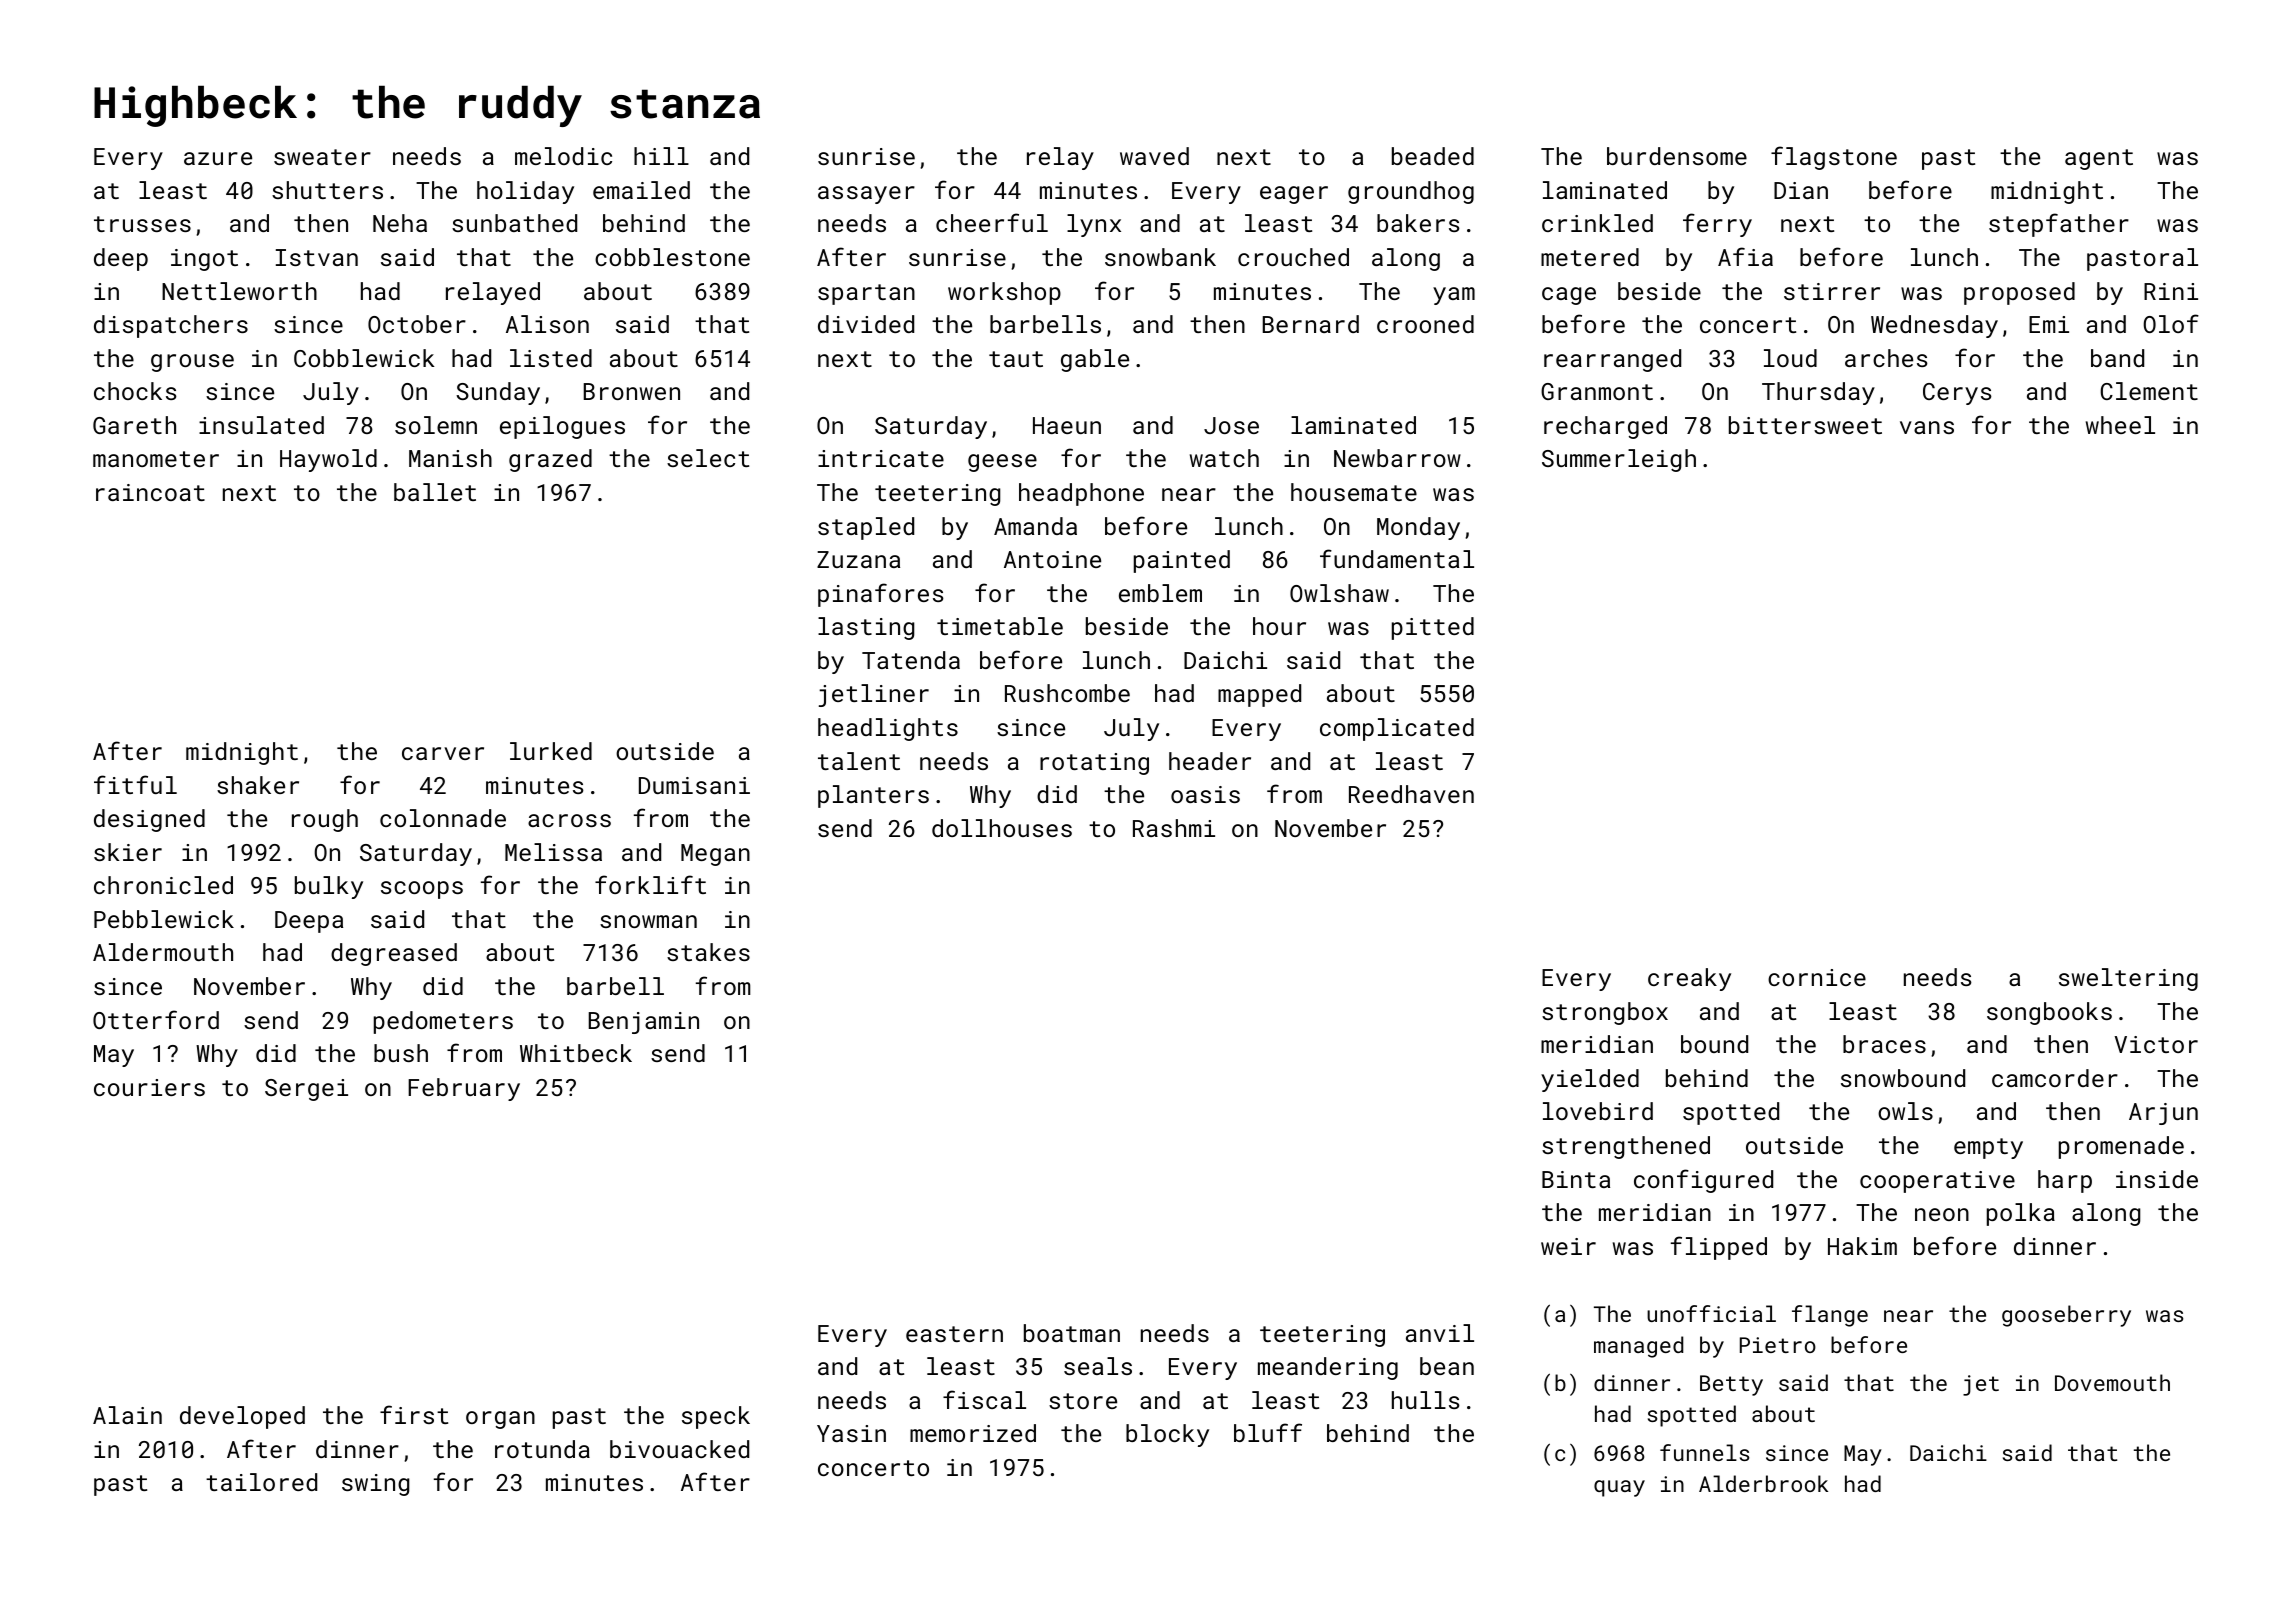  Describe the element at coordinates (1016, 359) in the document. I see `taut` at that location.
